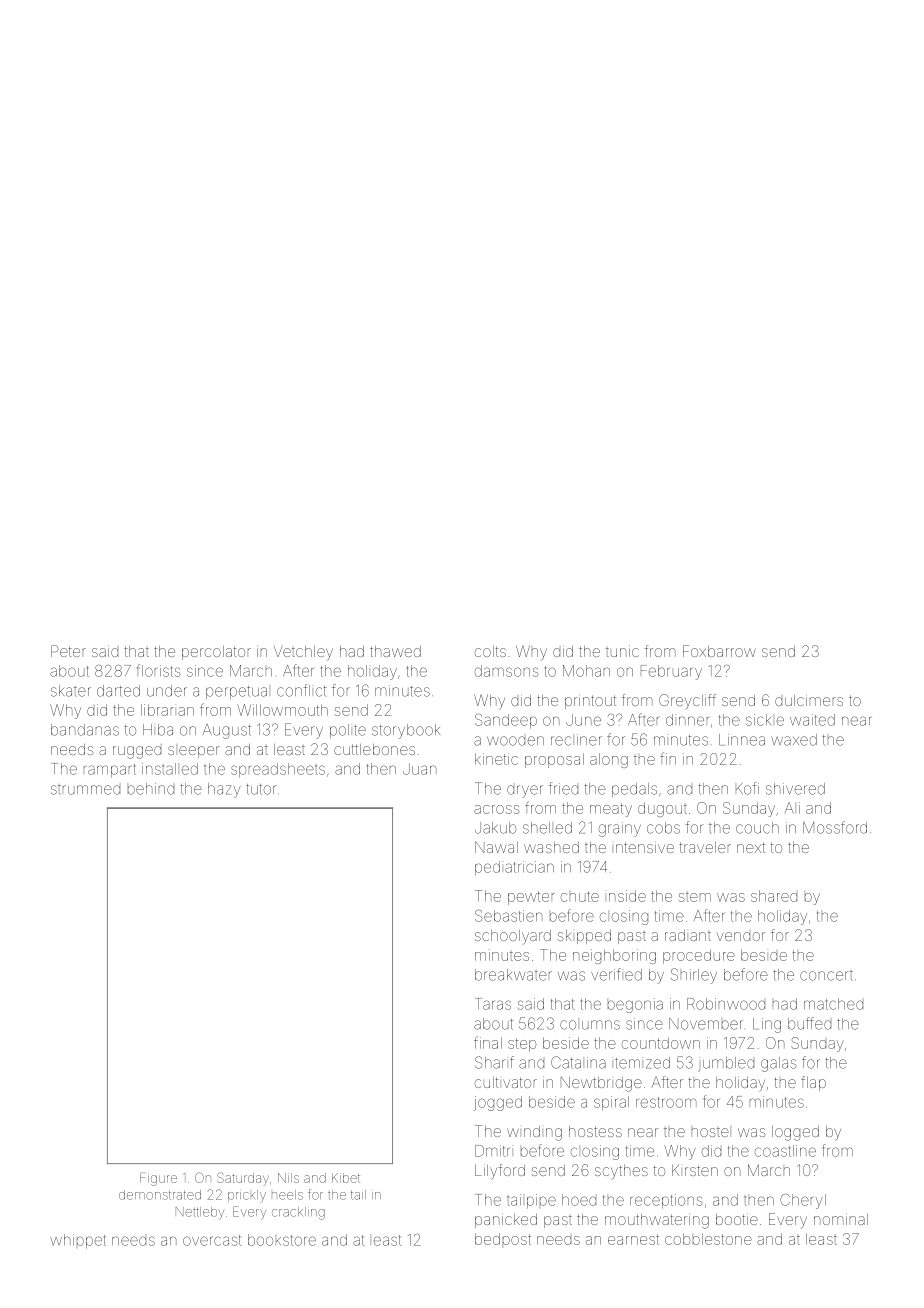 The width and height of the document is (924, 1308). Describe the element at coordinates (506, 1221) in the document. I see `panicked` at that location.
